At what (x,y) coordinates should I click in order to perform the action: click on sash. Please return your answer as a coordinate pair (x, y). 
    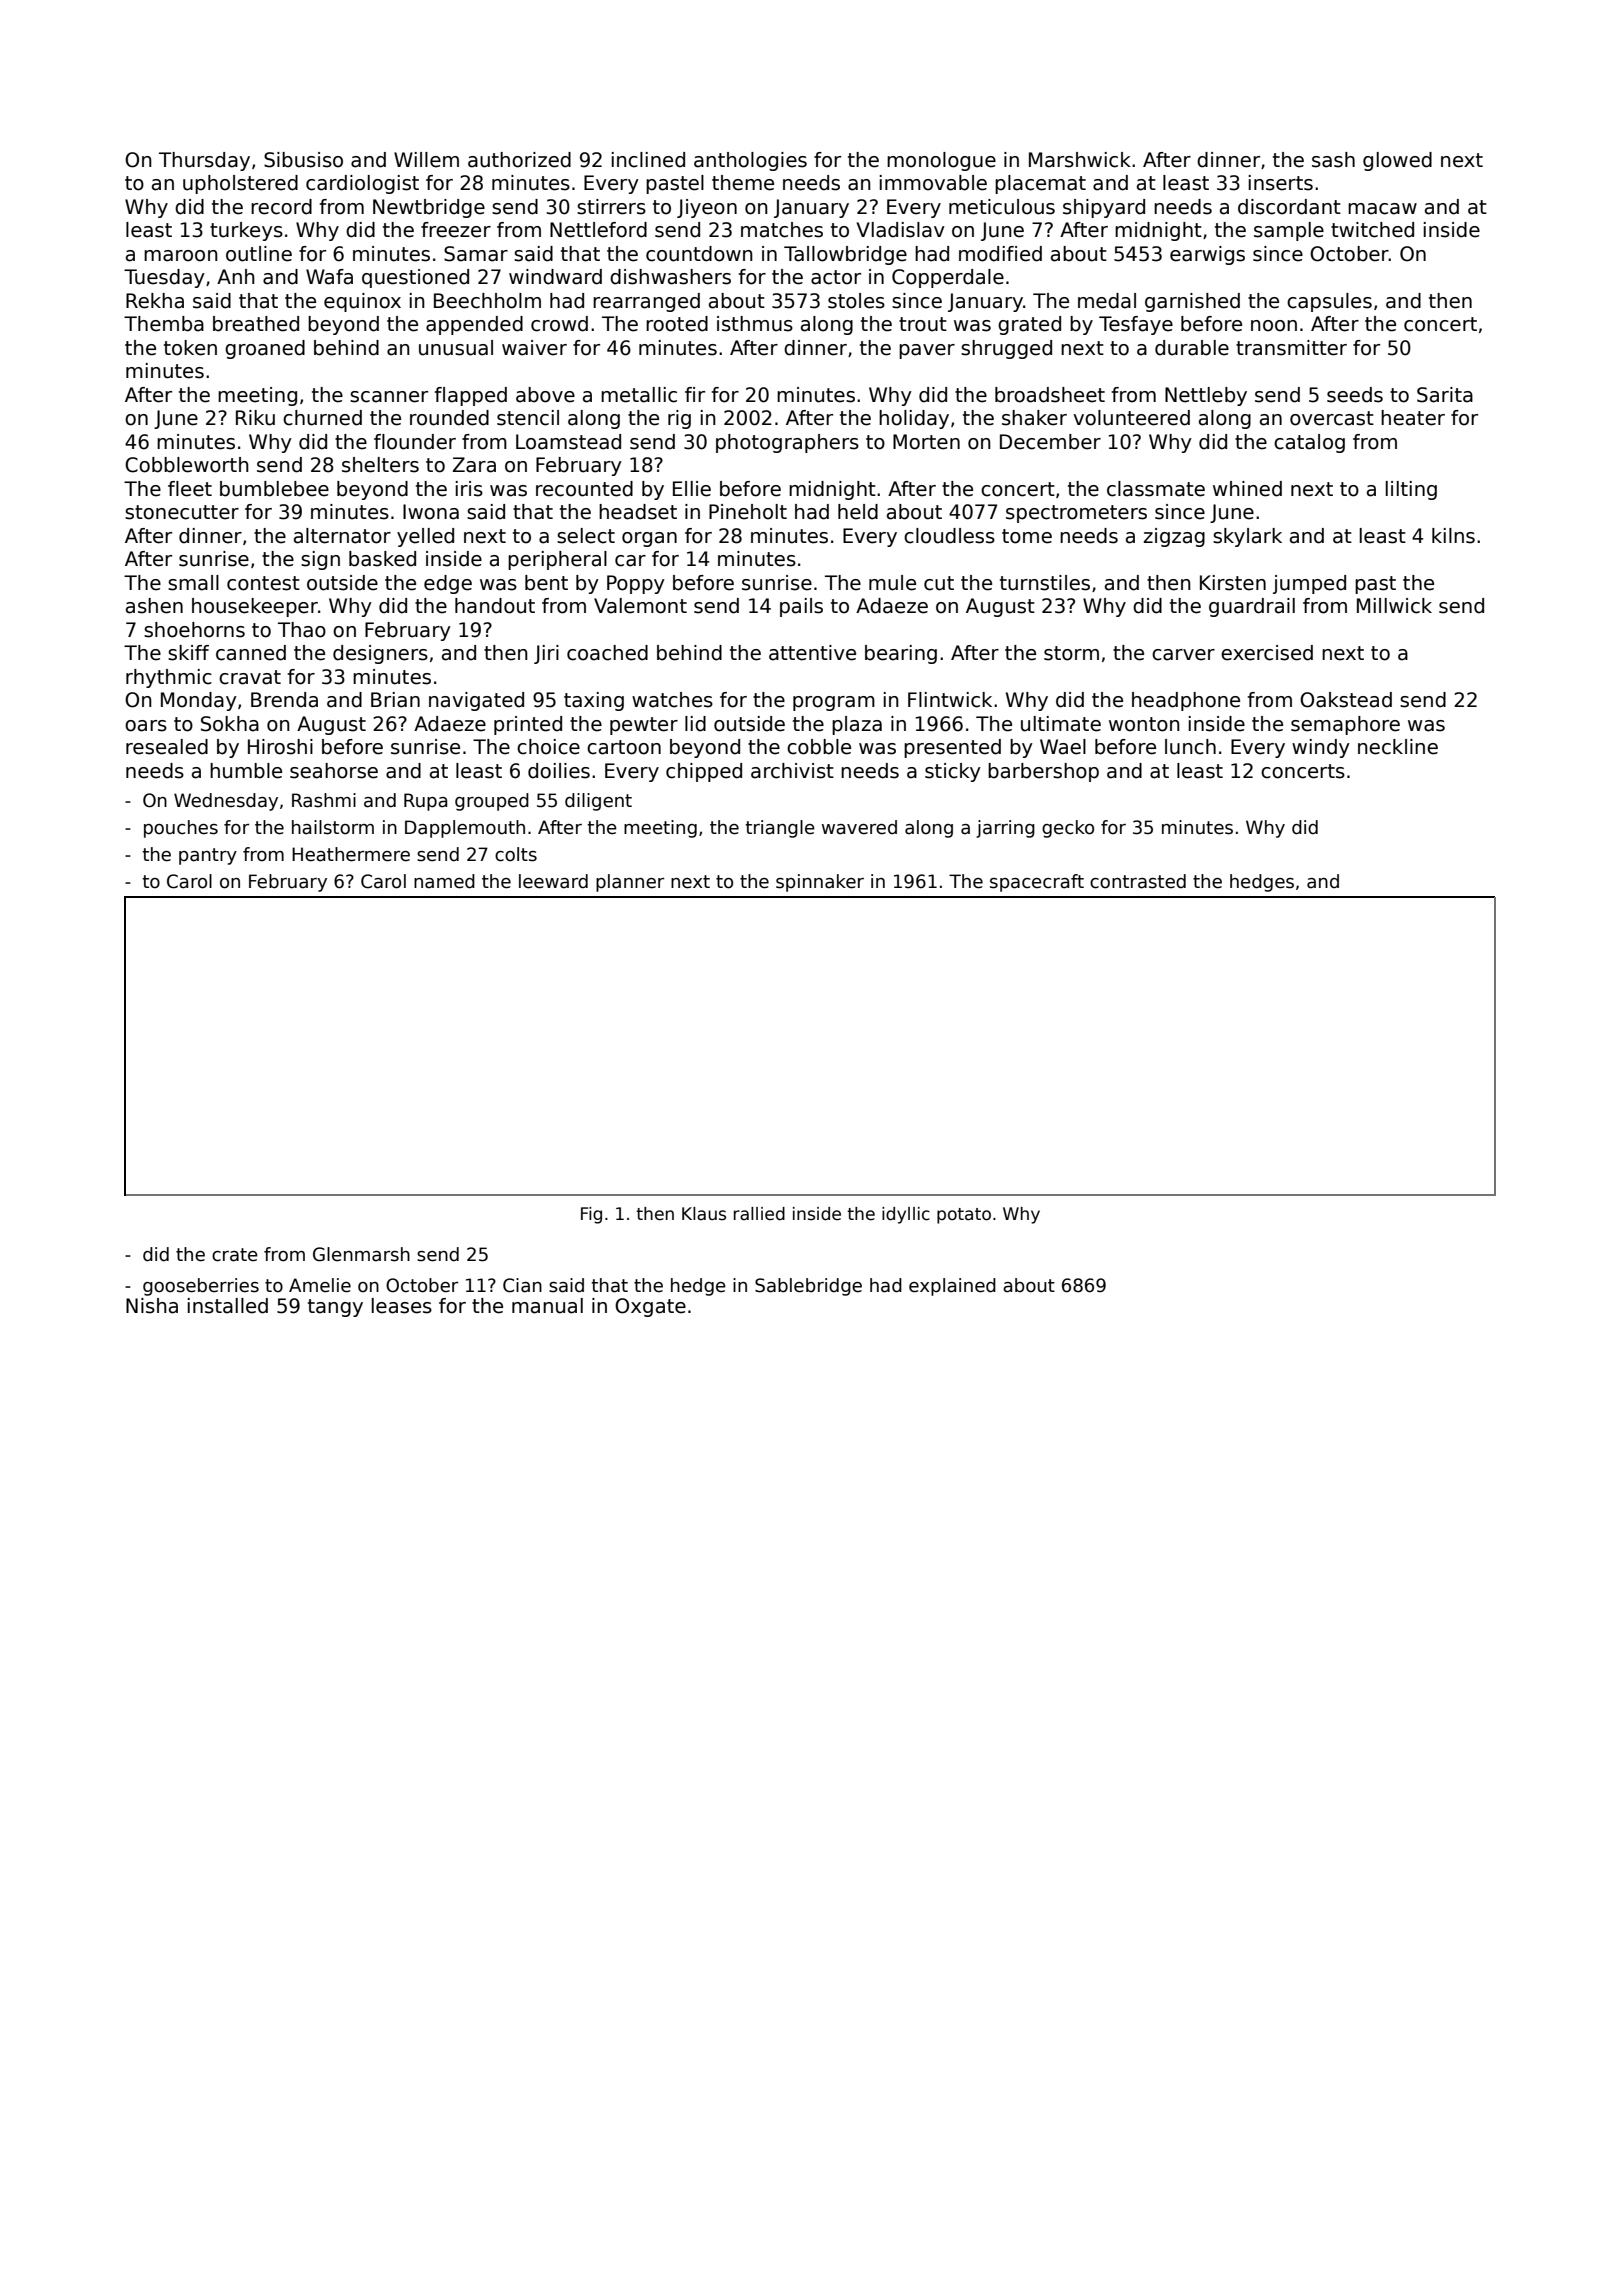
    Looking at the image, I should click on (1333, 160).
